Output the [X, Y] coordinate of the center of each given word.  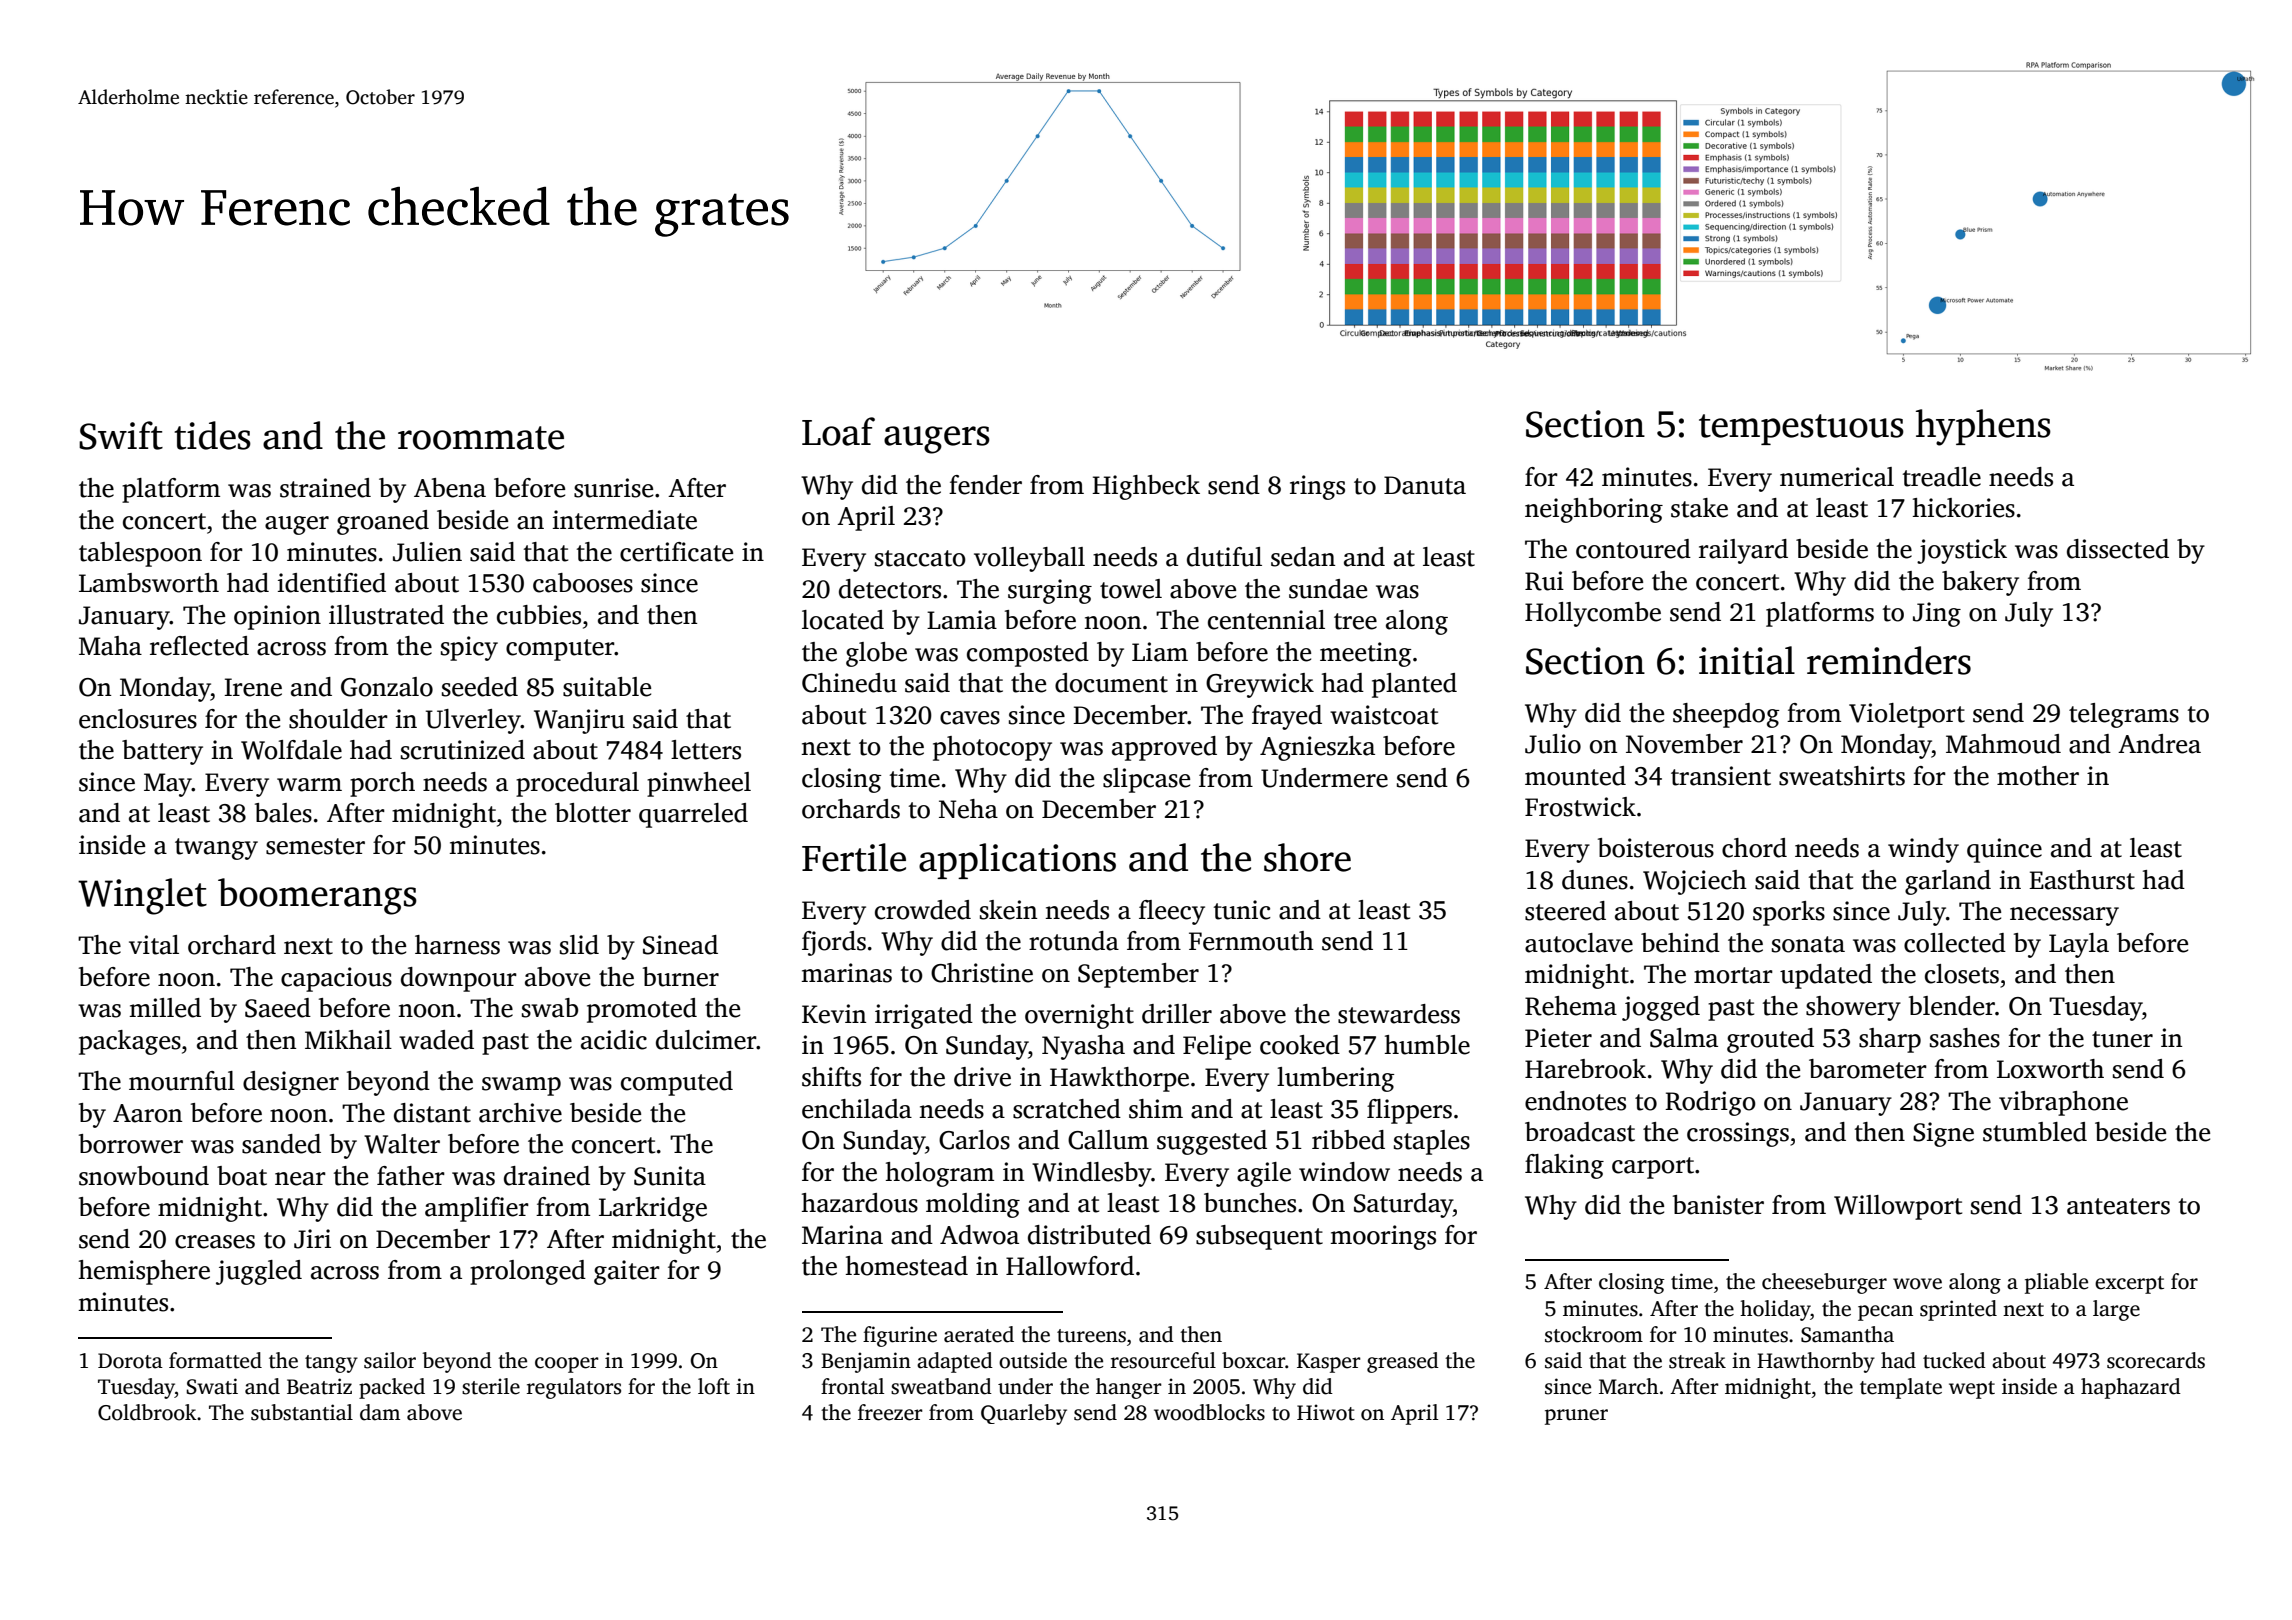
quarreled [693, 815]
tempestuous [1801, 429]
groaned [383, 522]
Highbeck [1146, 487]
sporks [1789, 913]
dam [380, 1412]
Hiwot [1326, 1412]
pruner [1576, 1417]
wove [1917, 1284]
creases [215, 1242]
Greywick [1260, 685]
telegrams [2124, 715]
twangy [216, 849]
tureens [1091, 1336]
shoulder [338, 719]
